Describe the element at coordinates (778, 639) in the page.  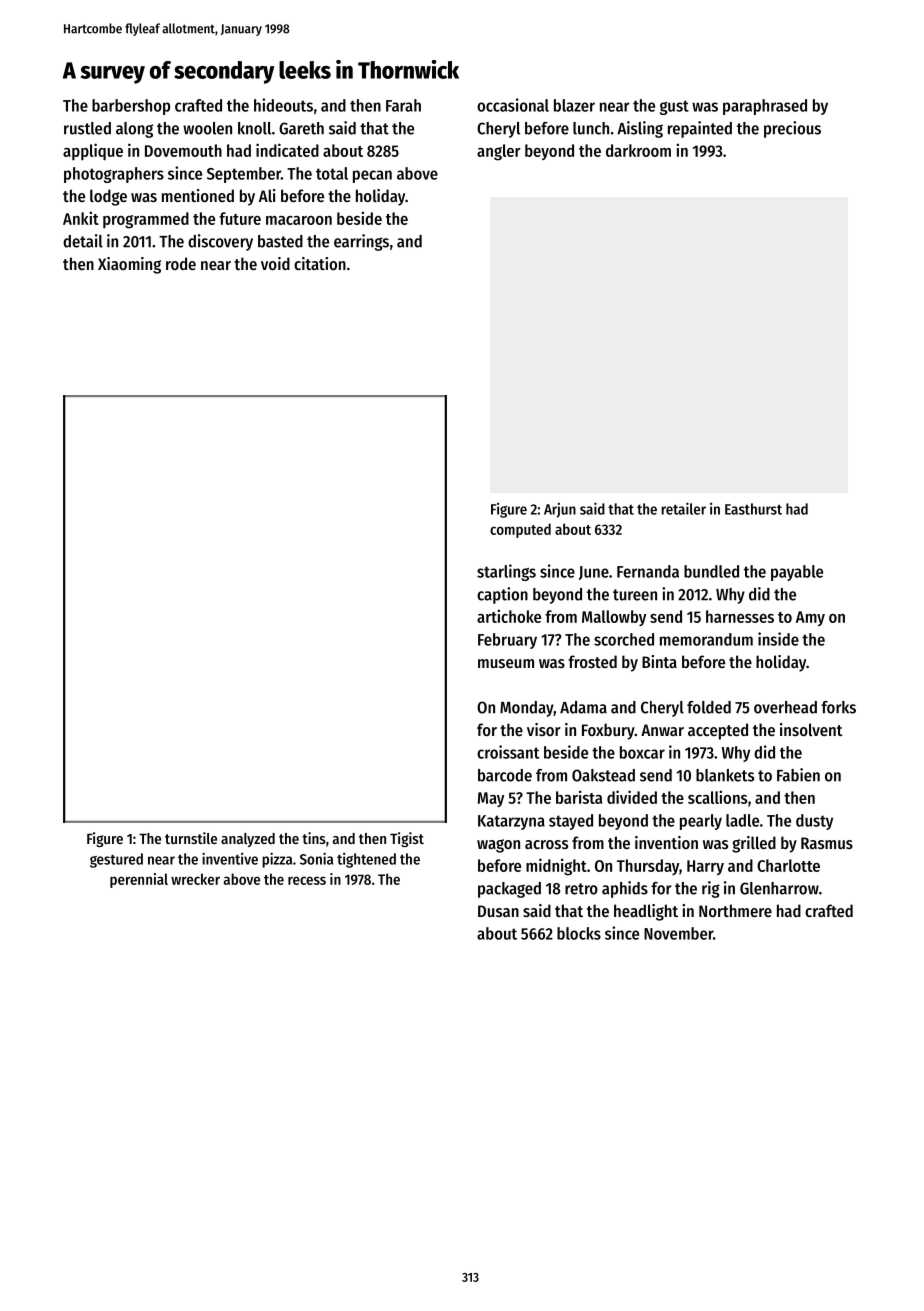
I see `inside` at that location.
